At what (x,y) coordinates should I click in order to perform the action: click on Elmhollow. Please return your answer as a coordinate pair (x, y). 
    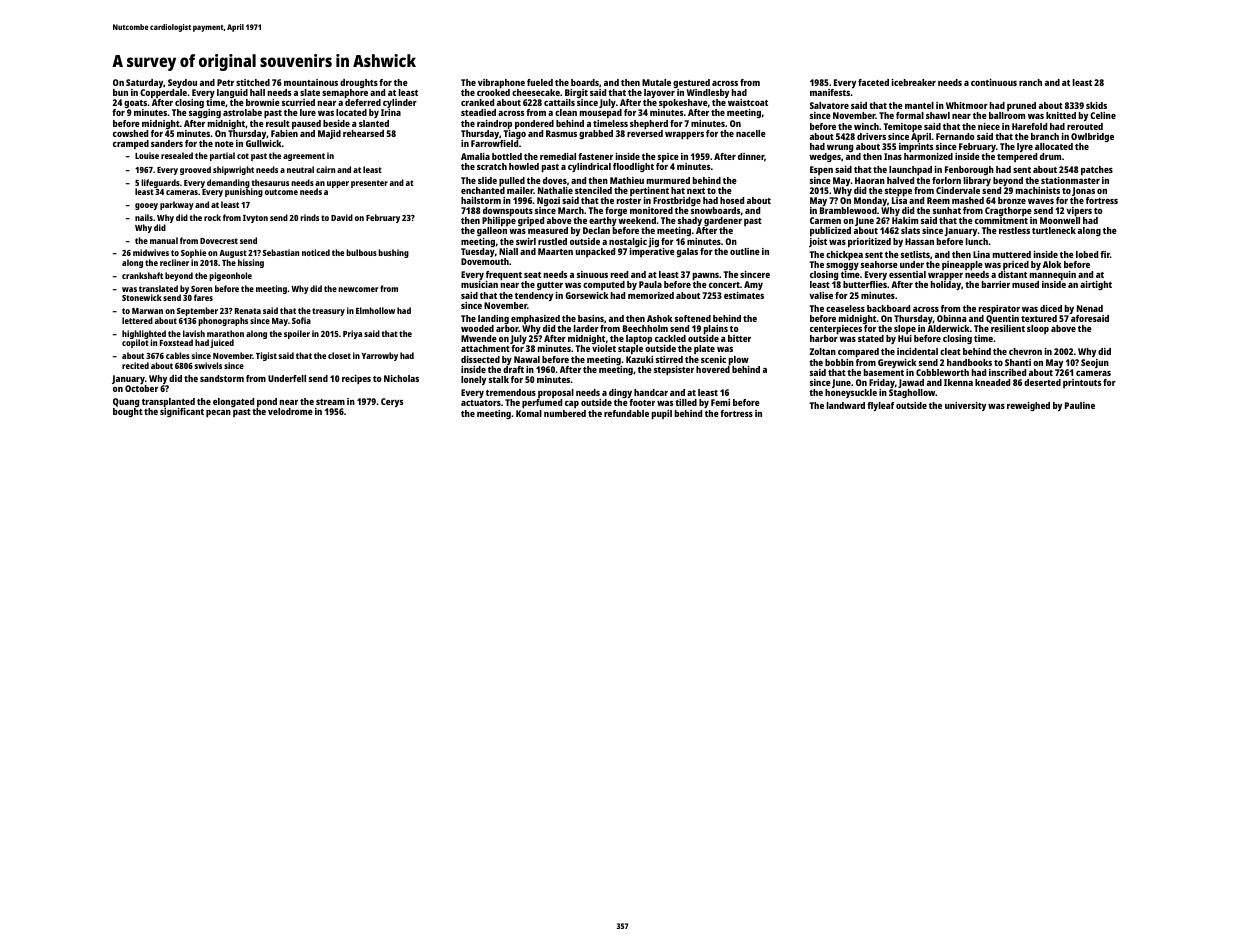
    Looking at the image, I should click on (375, 310).
